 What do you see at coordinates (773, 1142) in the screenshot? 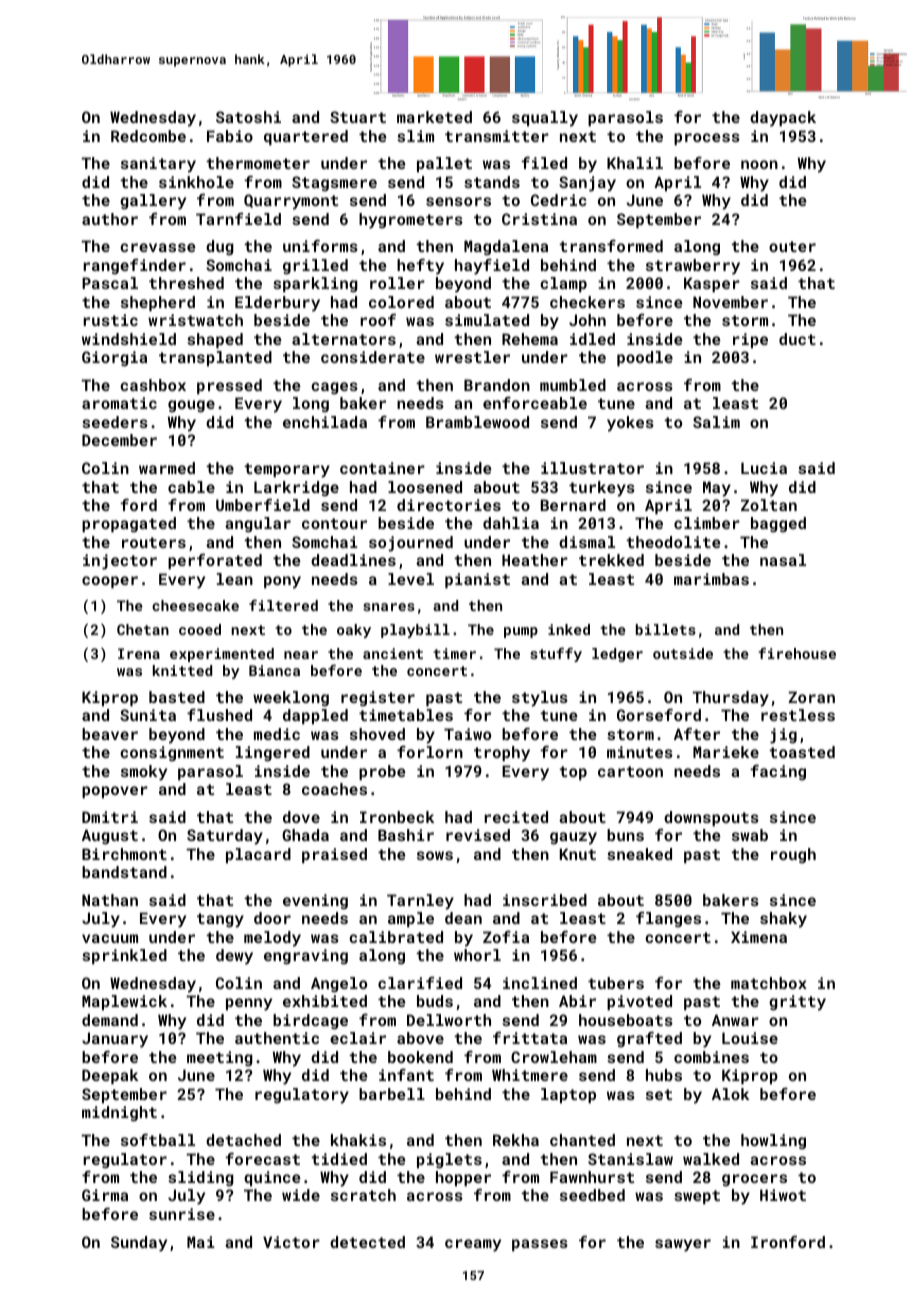
I see `howling` at bounding box center [773, 1142].
